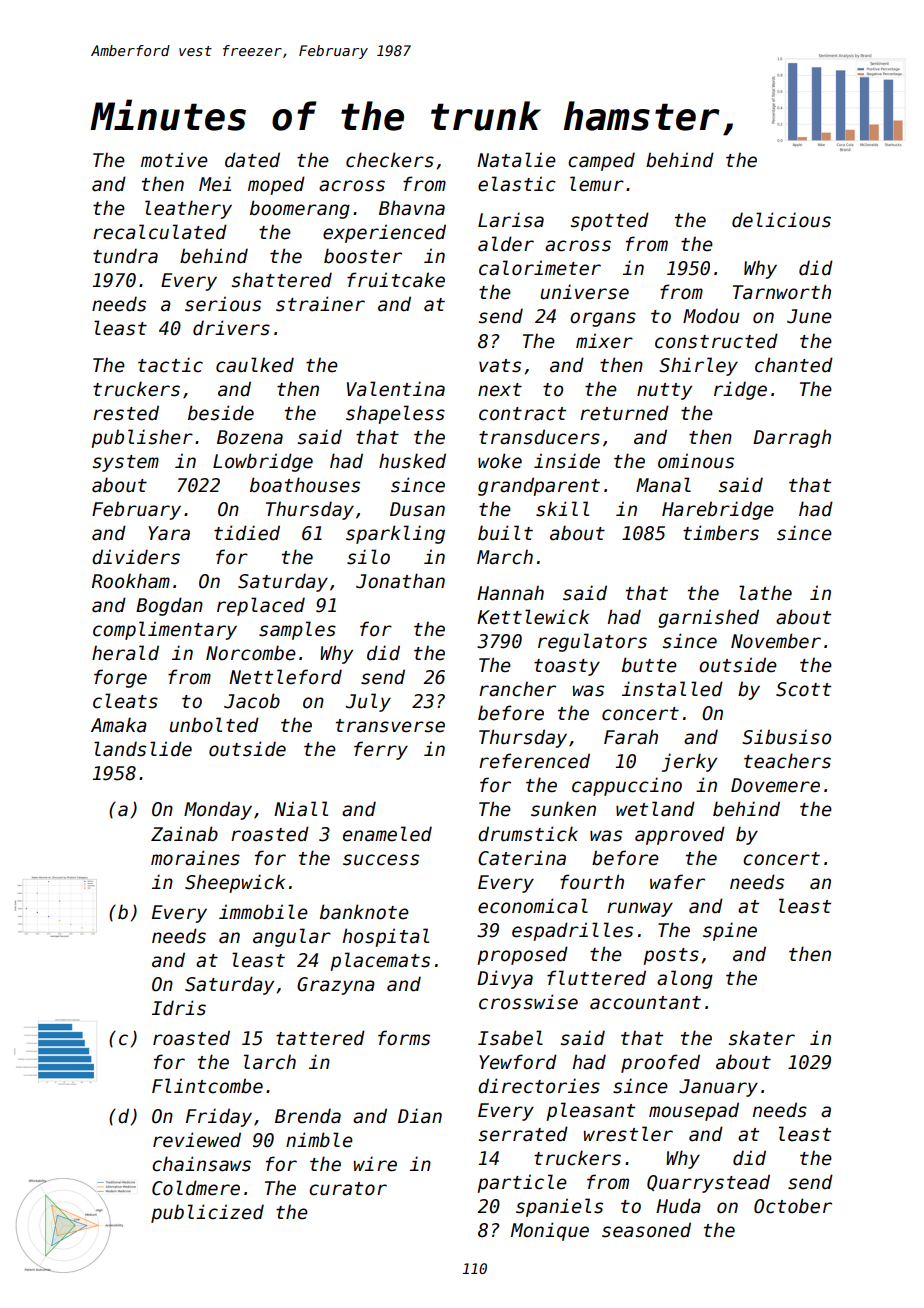  Describe the element at coordinates (516, 160) in the screenshot. I see `Natalie` at that location.
